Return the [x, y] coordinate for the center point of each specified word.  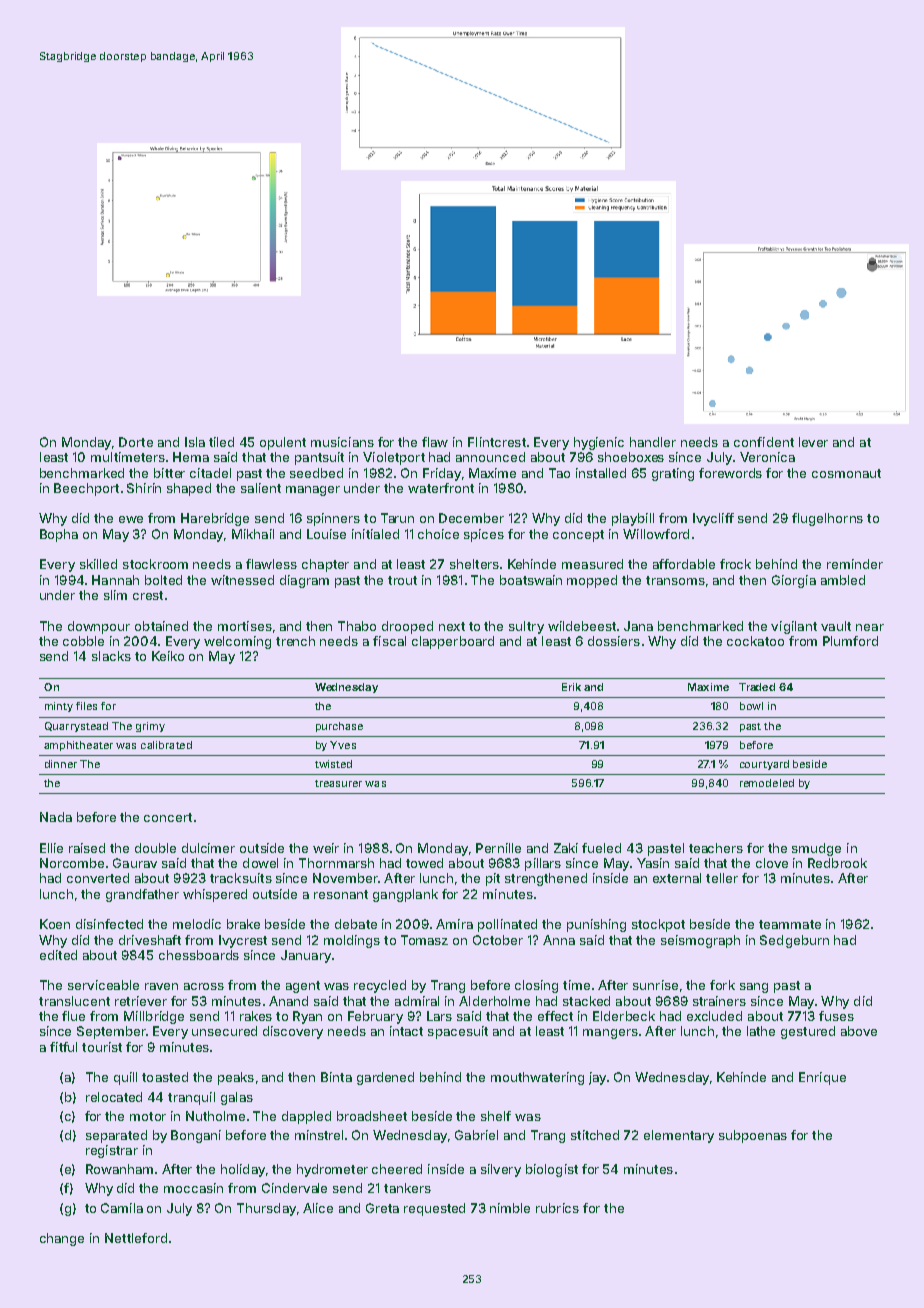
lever [813, 442]
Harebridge [215, 519]
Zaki [566, 848]
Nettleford [136, 1238]
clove [772, 863]
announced [490, 457]
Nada [56, 817]
